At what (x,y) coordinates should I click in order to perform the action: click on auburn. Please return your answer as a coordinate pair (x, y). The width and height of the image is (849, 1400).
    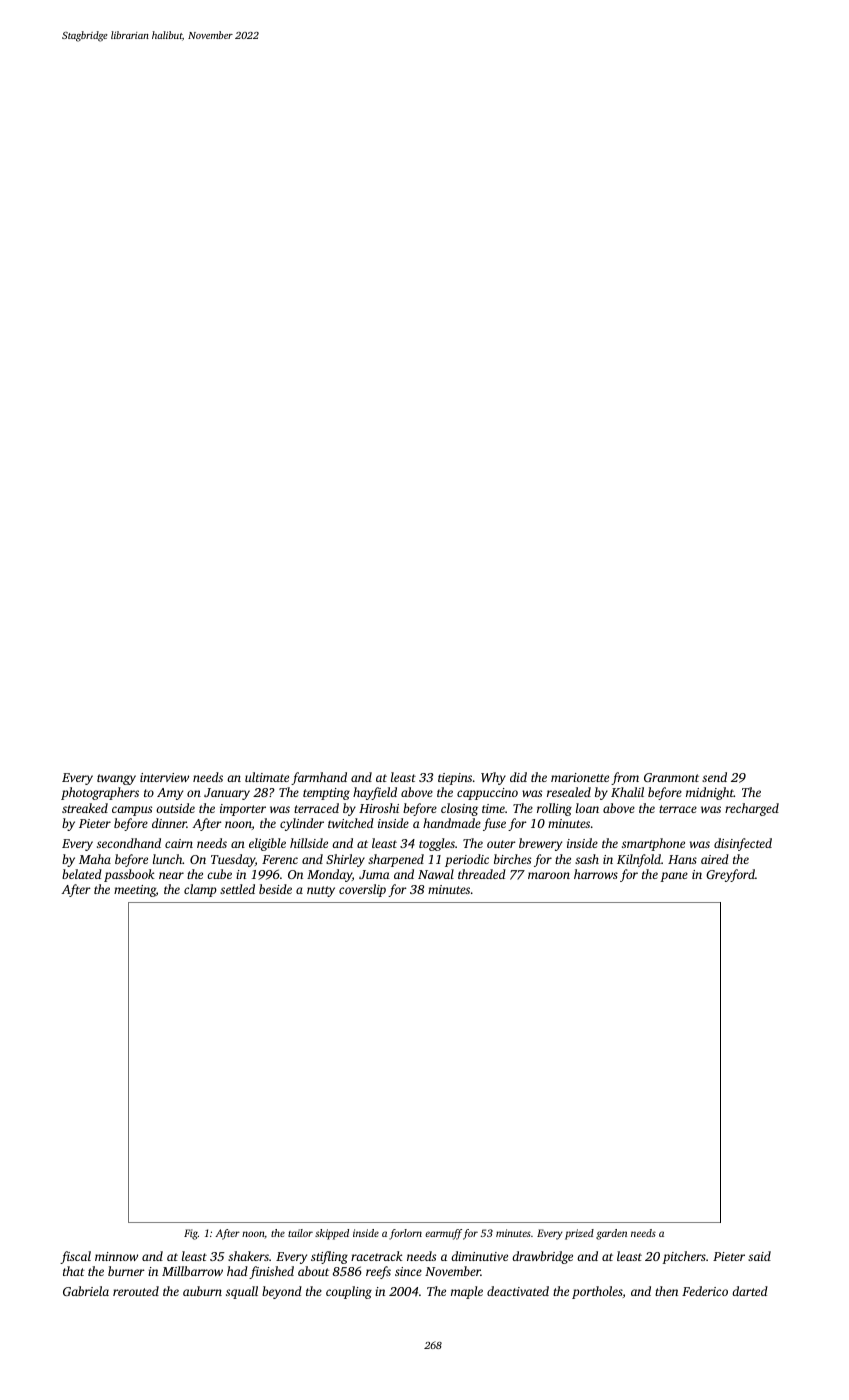
    Looking at the image, I should click on (202, 1291).
